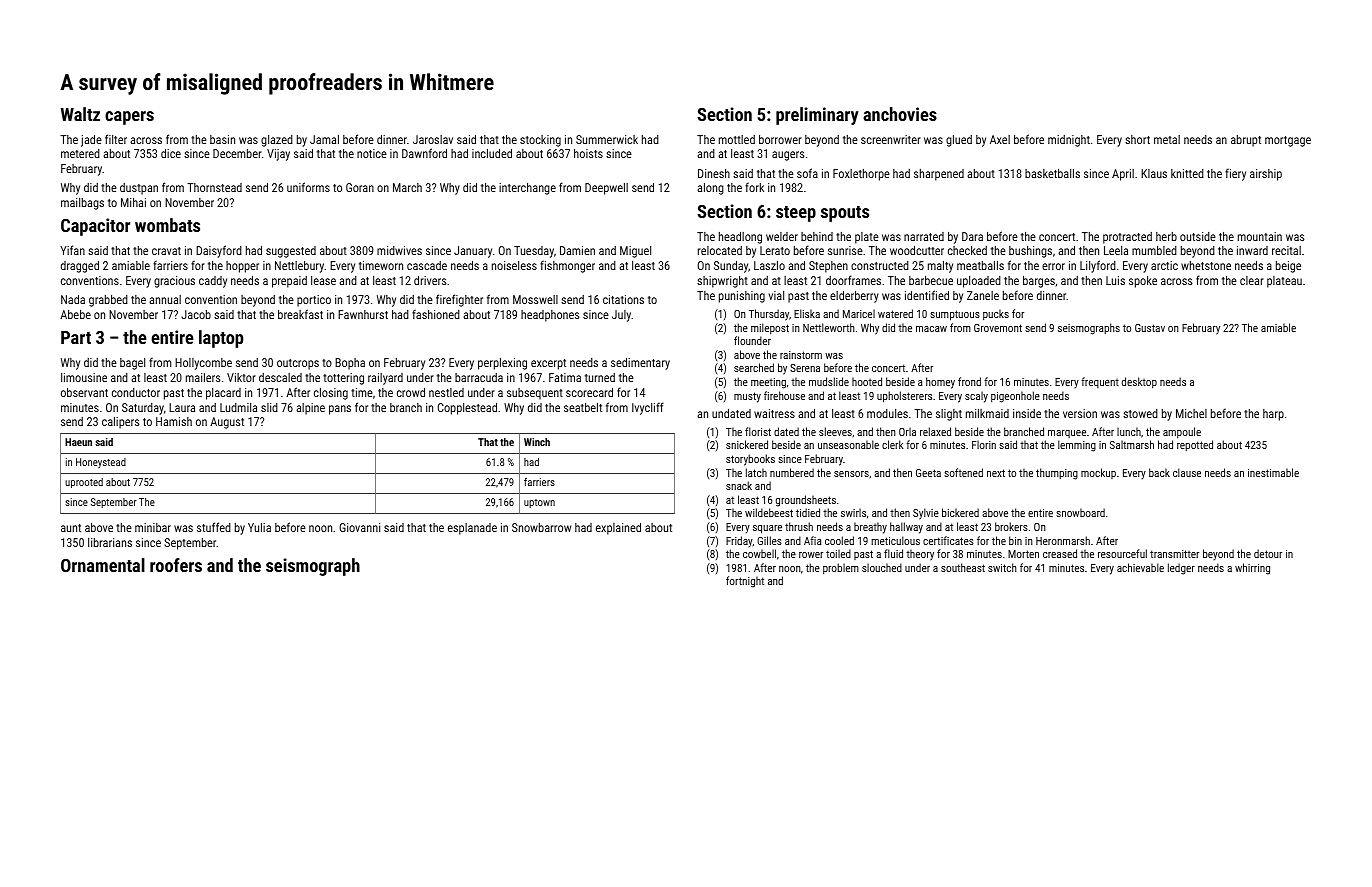 Image resolution: width=1372 pixels, height=887 pixels. I want to click on Waltz, so click(80, 114).
